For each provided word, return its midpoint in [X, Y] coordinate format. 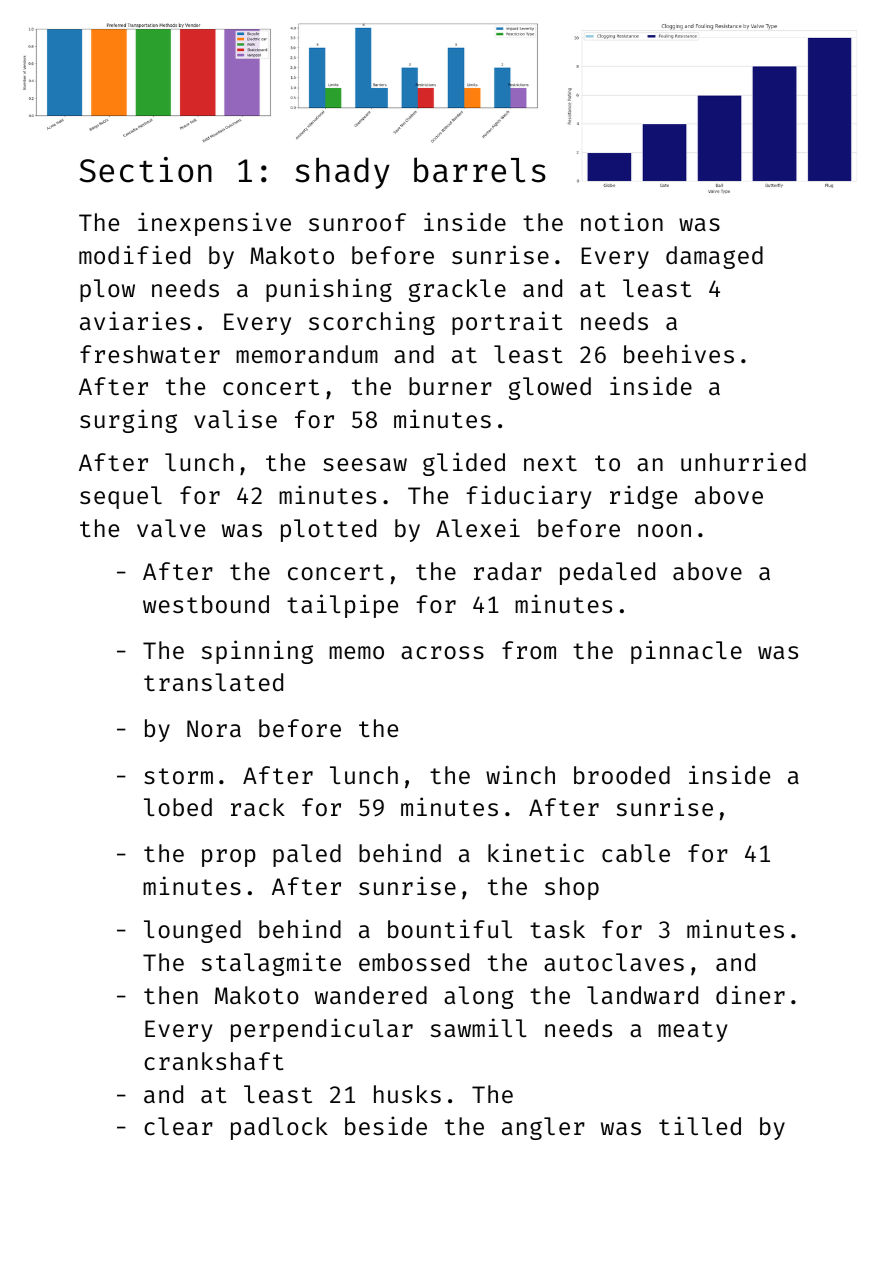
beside [386, 1125]
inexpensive [214, 224]
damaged [714, 257]
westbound [206, 604]
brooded [622, 775]
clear [178, 1126]
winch [520, 774]
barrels [480, 170]
